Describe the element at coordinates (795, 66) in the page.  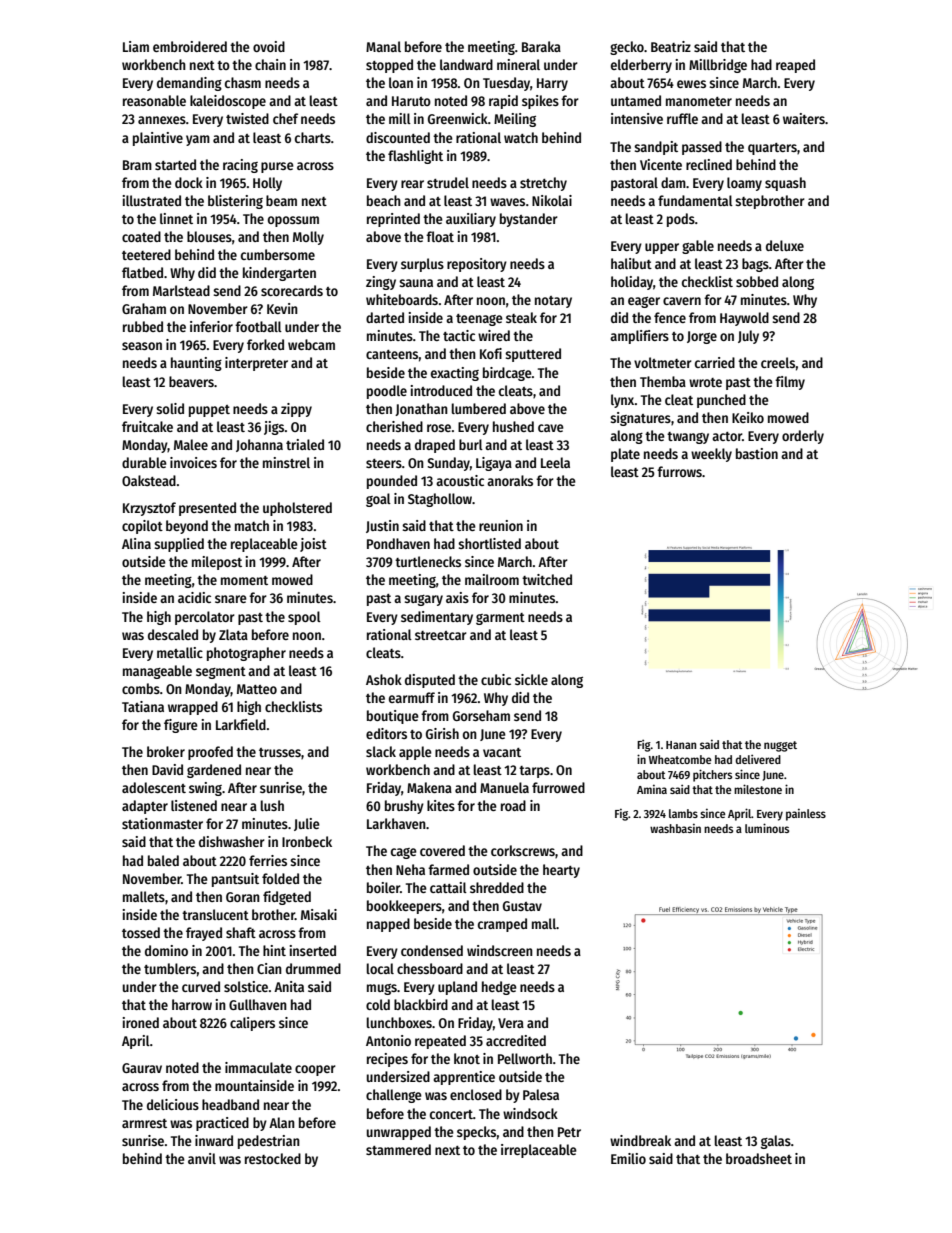
I see `reaped` at that location.
